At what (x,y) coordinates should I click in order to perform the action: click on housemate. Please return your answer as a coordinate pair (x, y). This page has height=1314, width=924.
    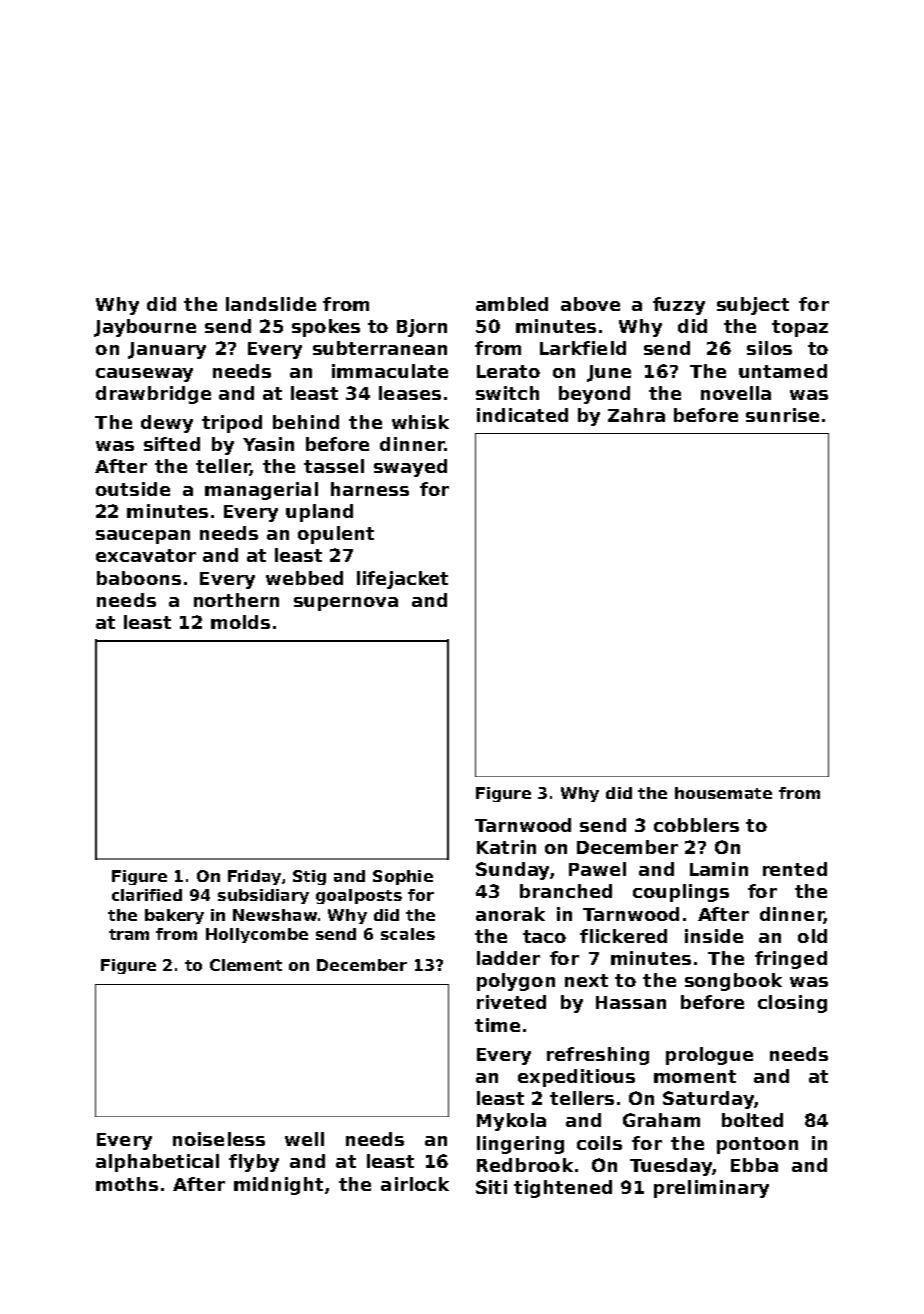
    Looking at the image, I should click on (723, 793).
